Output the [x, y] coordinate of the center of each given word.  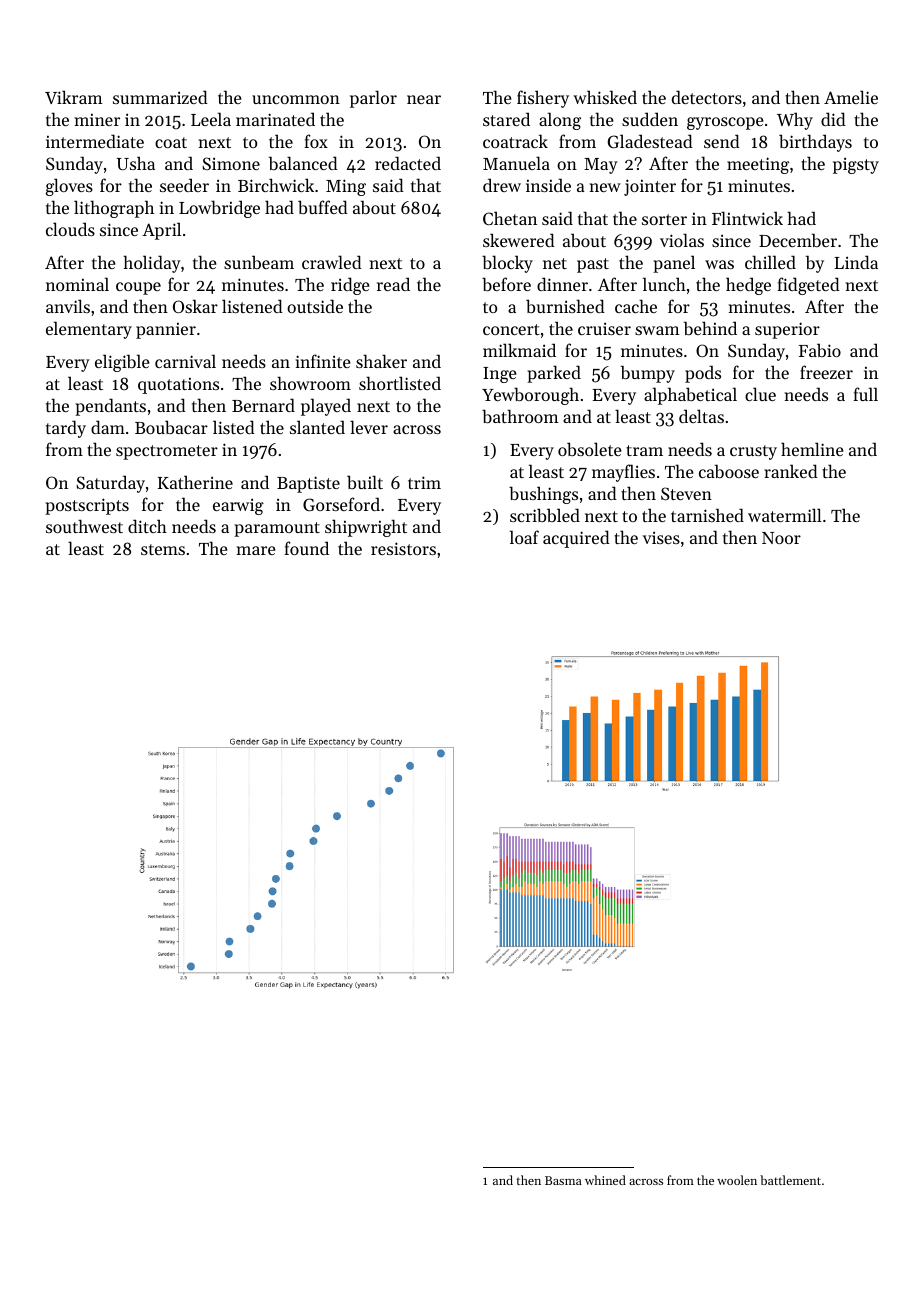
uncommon [296, 99]
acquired [576, 539]
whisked [605, 97]
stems [163, 549]
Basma [563, 1180]
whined [605, 1180]
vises [661, 537]
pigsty [856, 165]
